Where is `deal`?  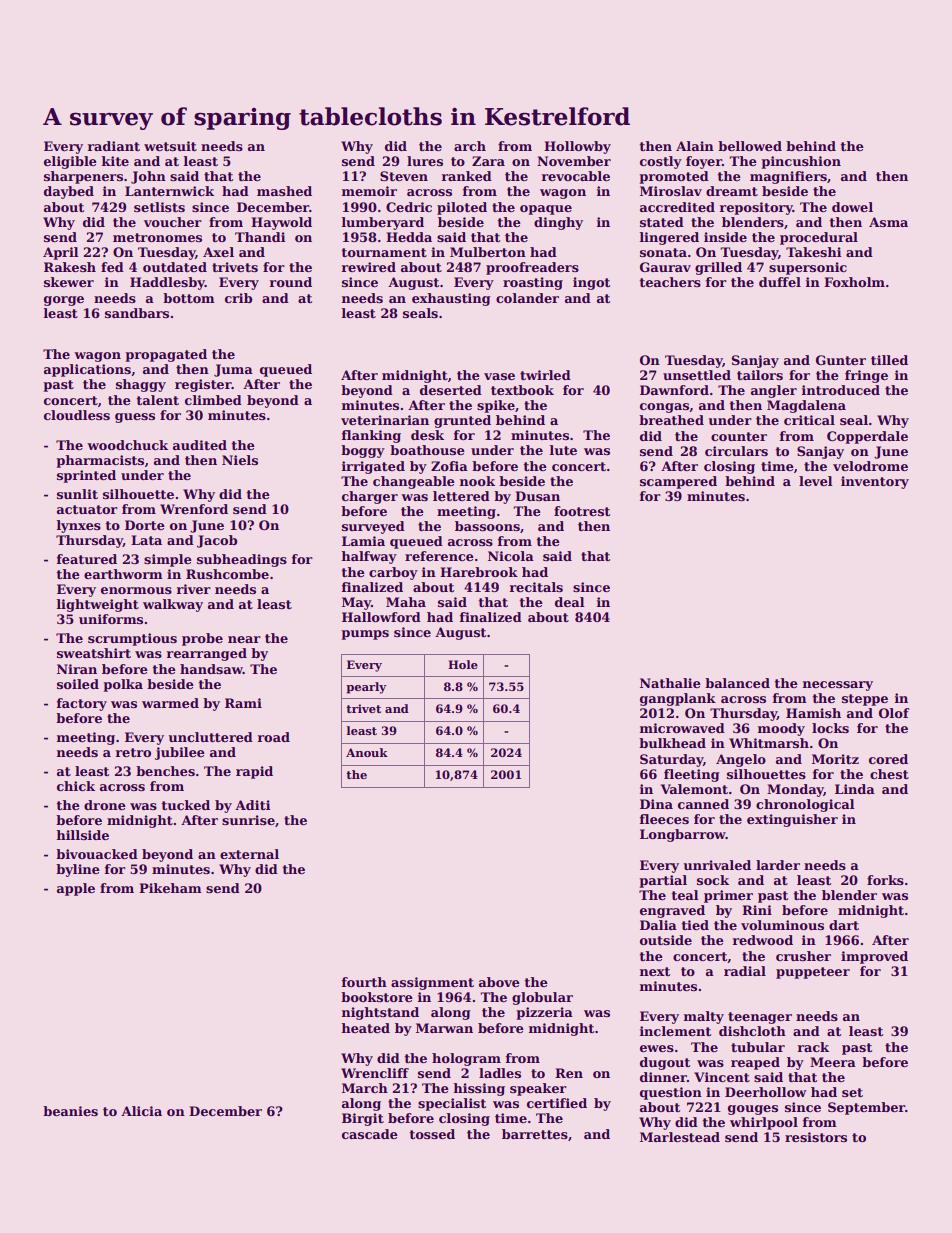
deal is located at coordinates (570, 602).
